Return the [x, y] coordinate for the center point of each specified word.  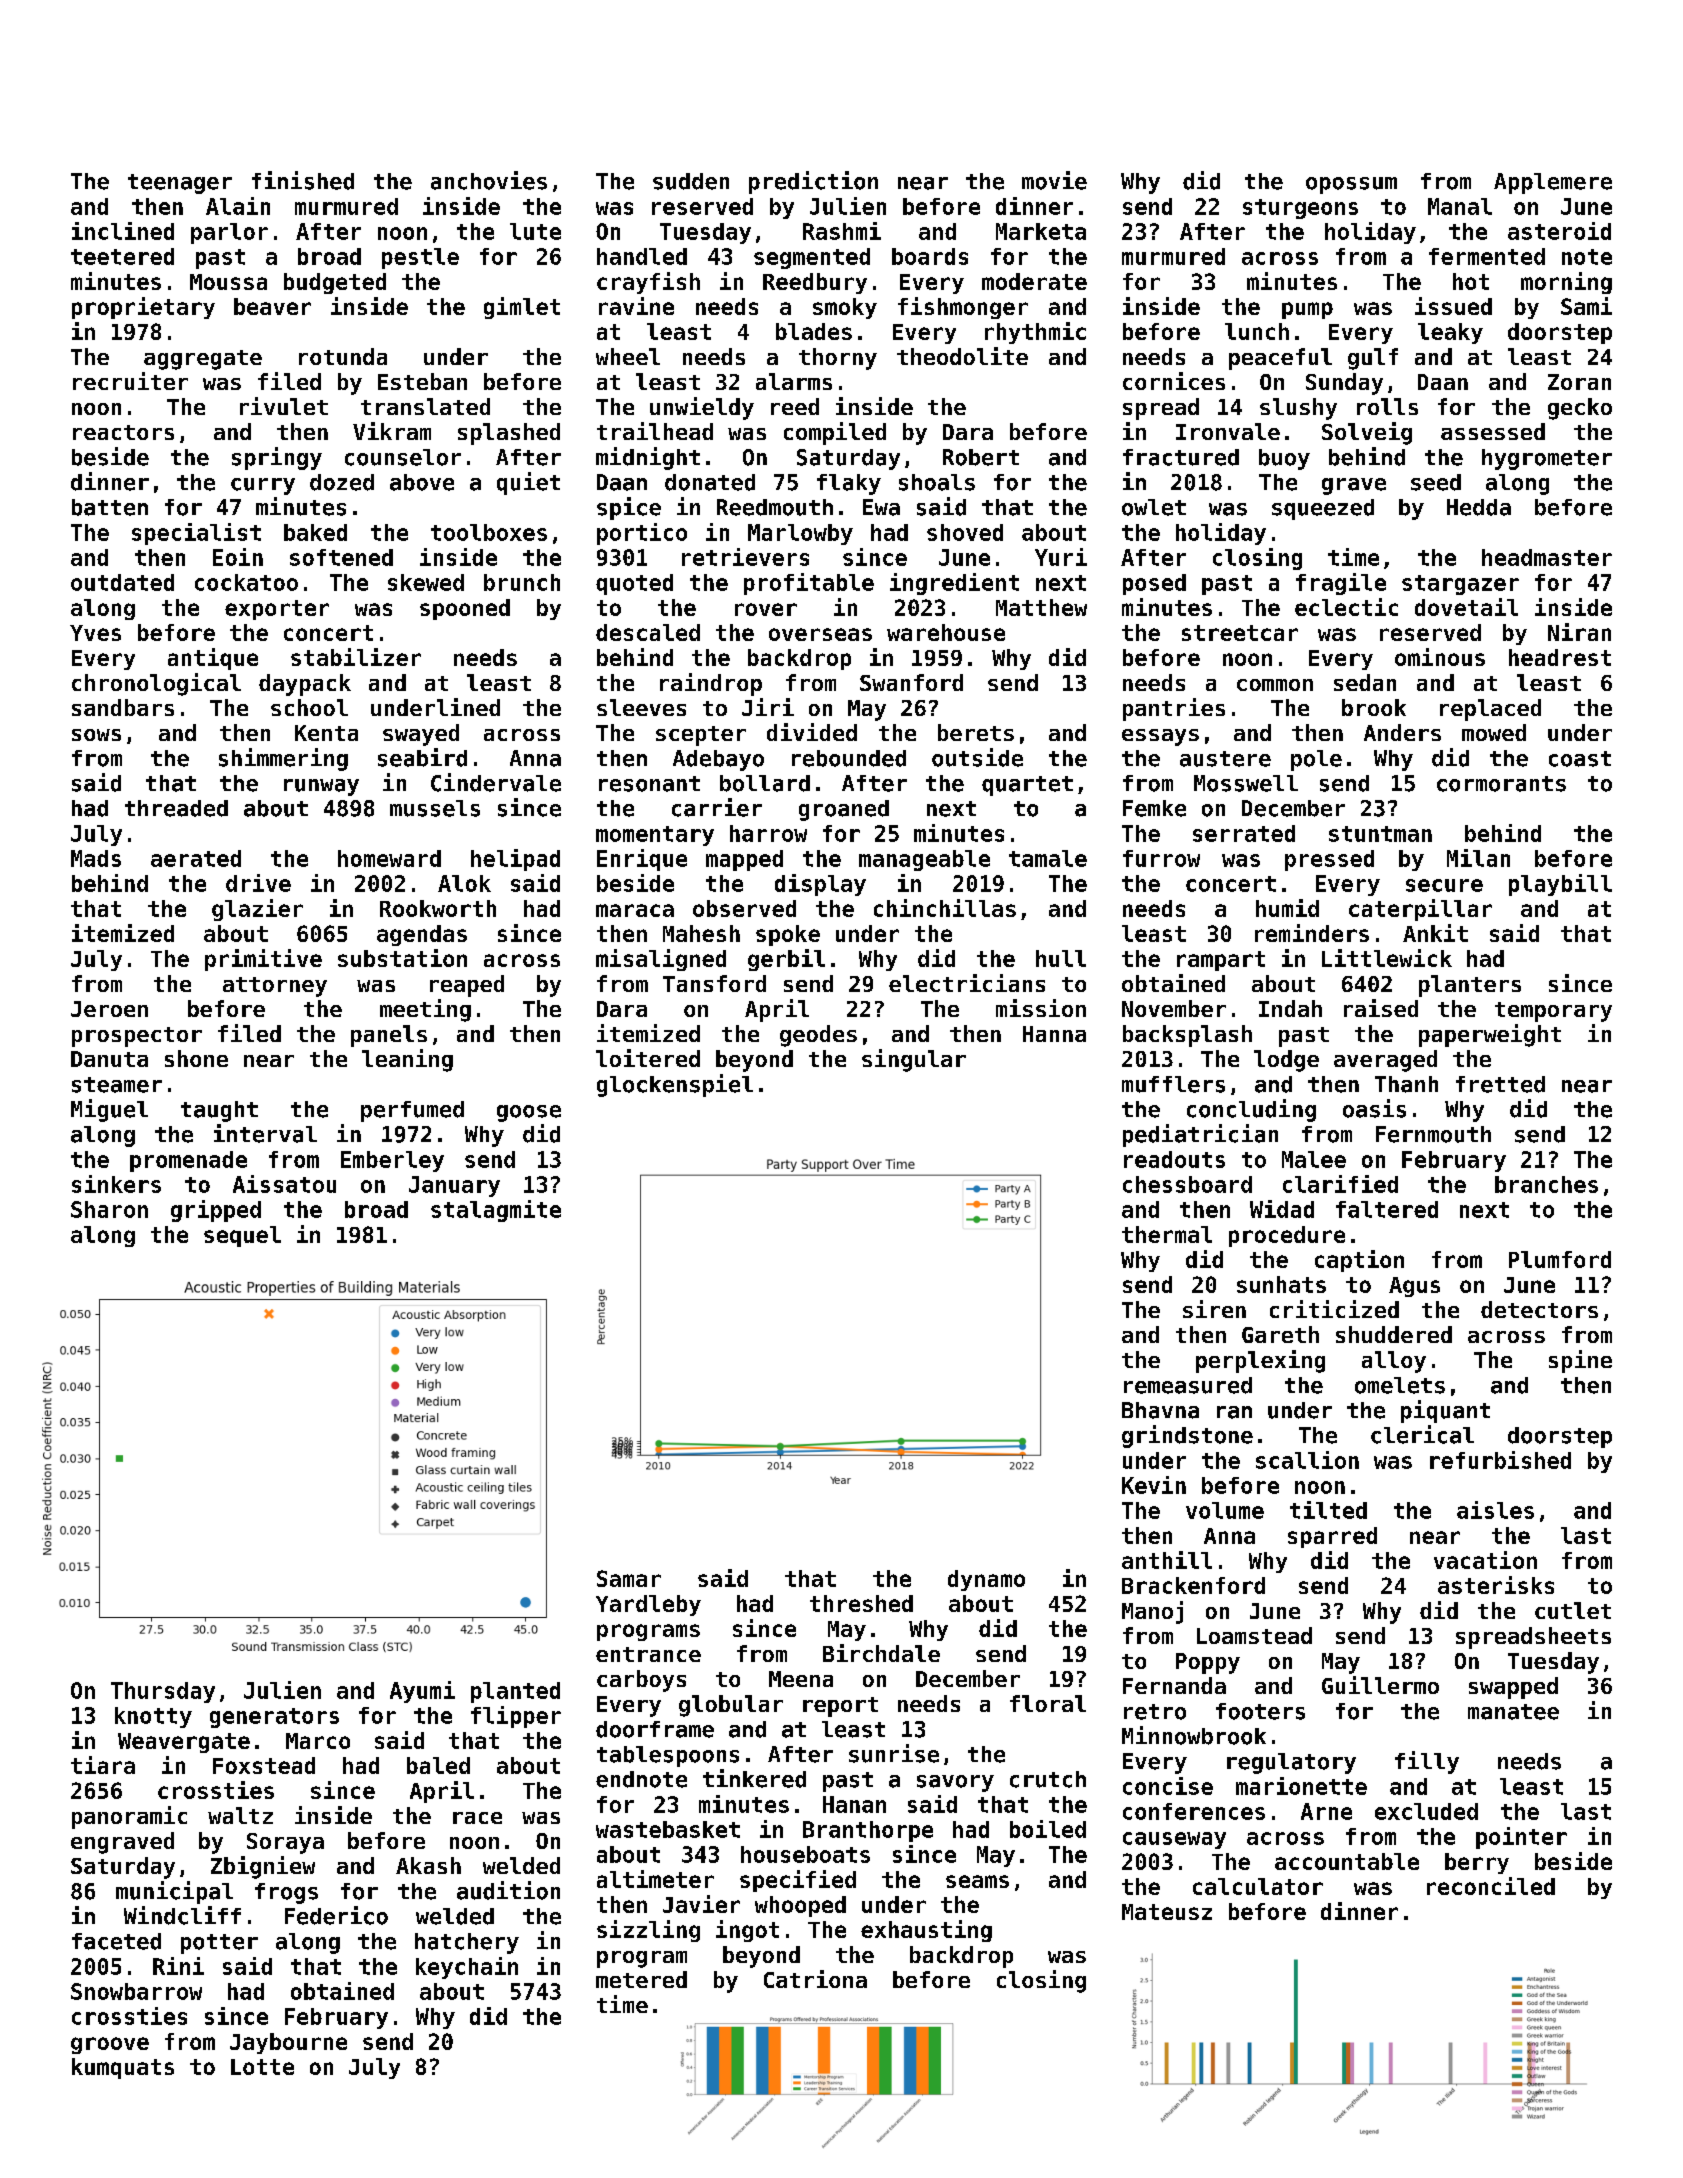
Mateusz [1167, 1912]
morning [1566, 283]
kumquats [123, 2068]
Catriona [815, 1979]
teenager [180, 184]
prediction [813, 182]
